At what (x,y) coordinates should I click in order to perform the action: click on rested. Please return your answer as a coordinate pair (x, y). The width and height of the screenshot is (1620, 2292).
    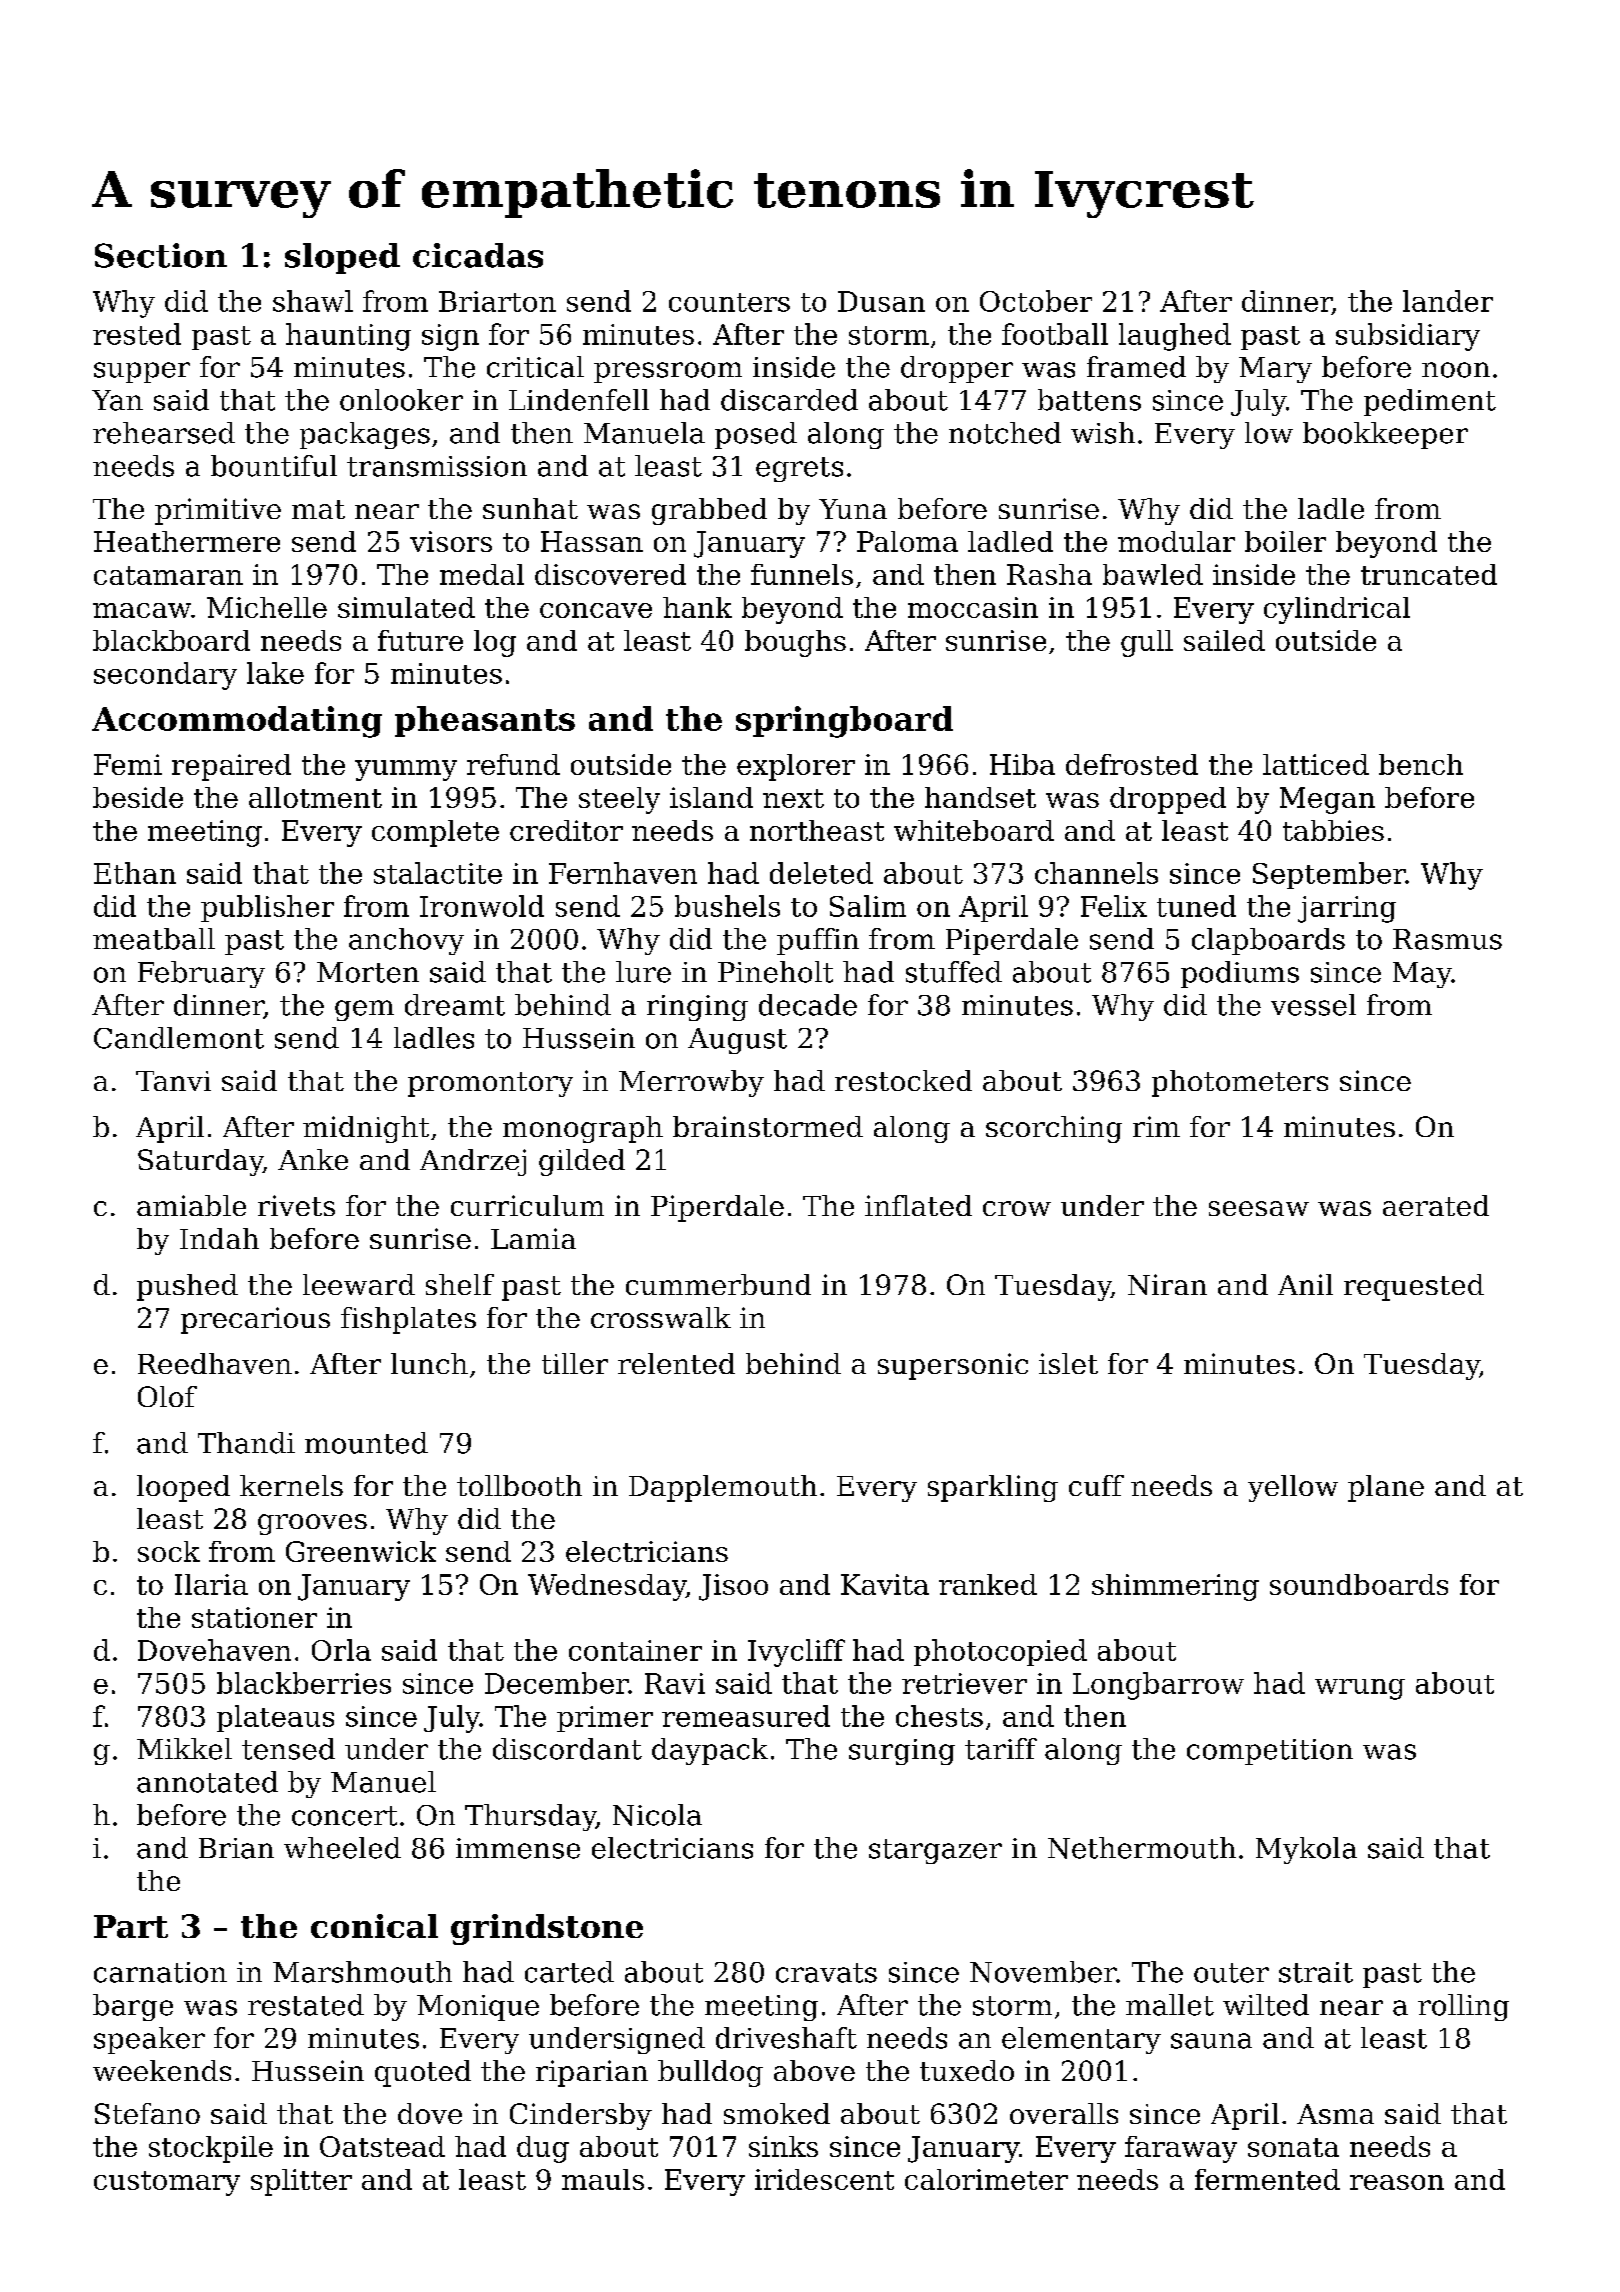
    Looking at the image, I should click on (137, 334).
